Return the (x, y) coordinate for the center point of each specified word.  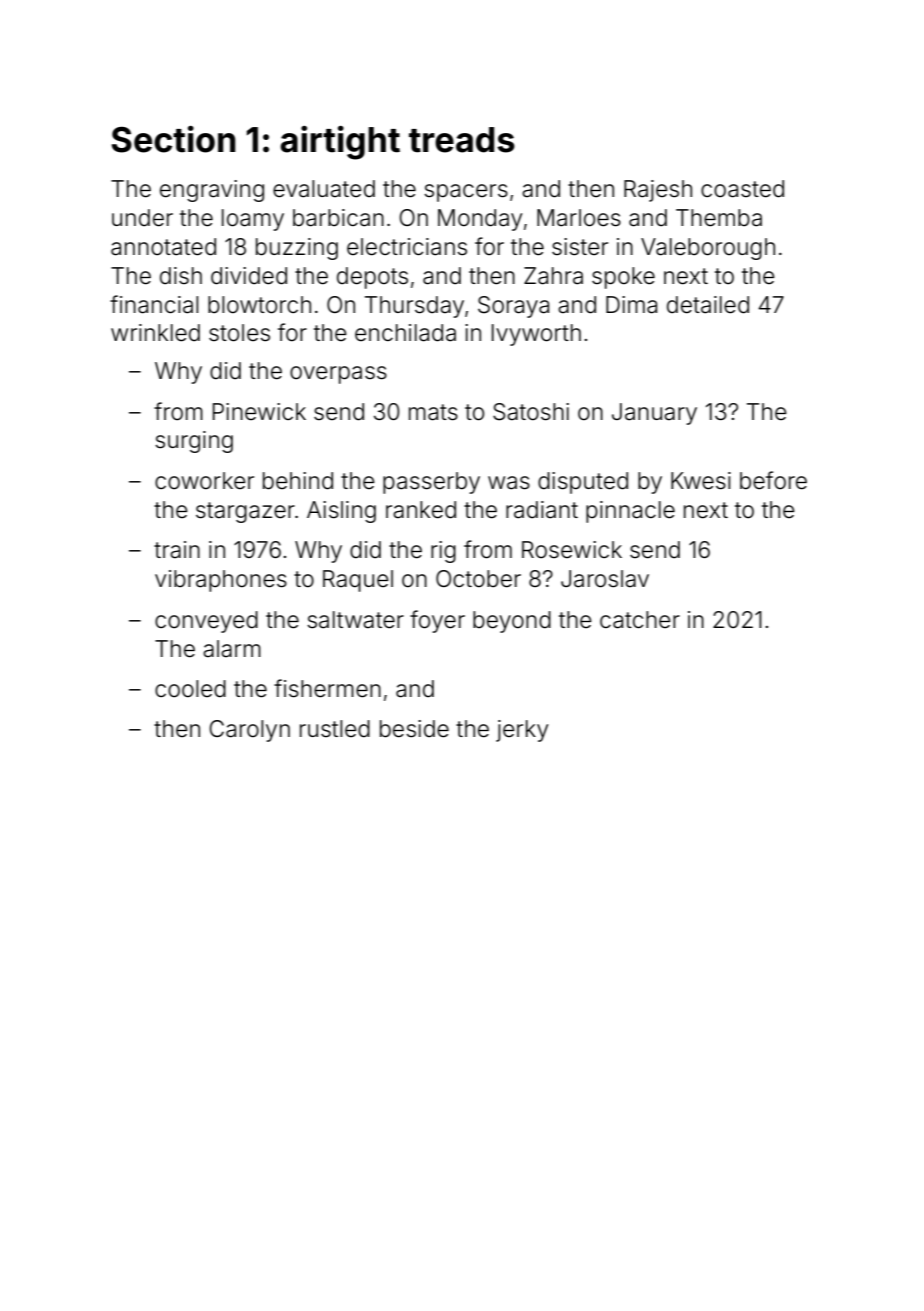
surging (194, 442)
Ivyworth (536, 335)
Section (174, 139)
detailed (708, 305)
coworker (204, 481)
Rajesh (658, 191)
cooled (190, 689)
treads (462, 140)
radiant (542, 510)
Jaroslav (605, 579)
